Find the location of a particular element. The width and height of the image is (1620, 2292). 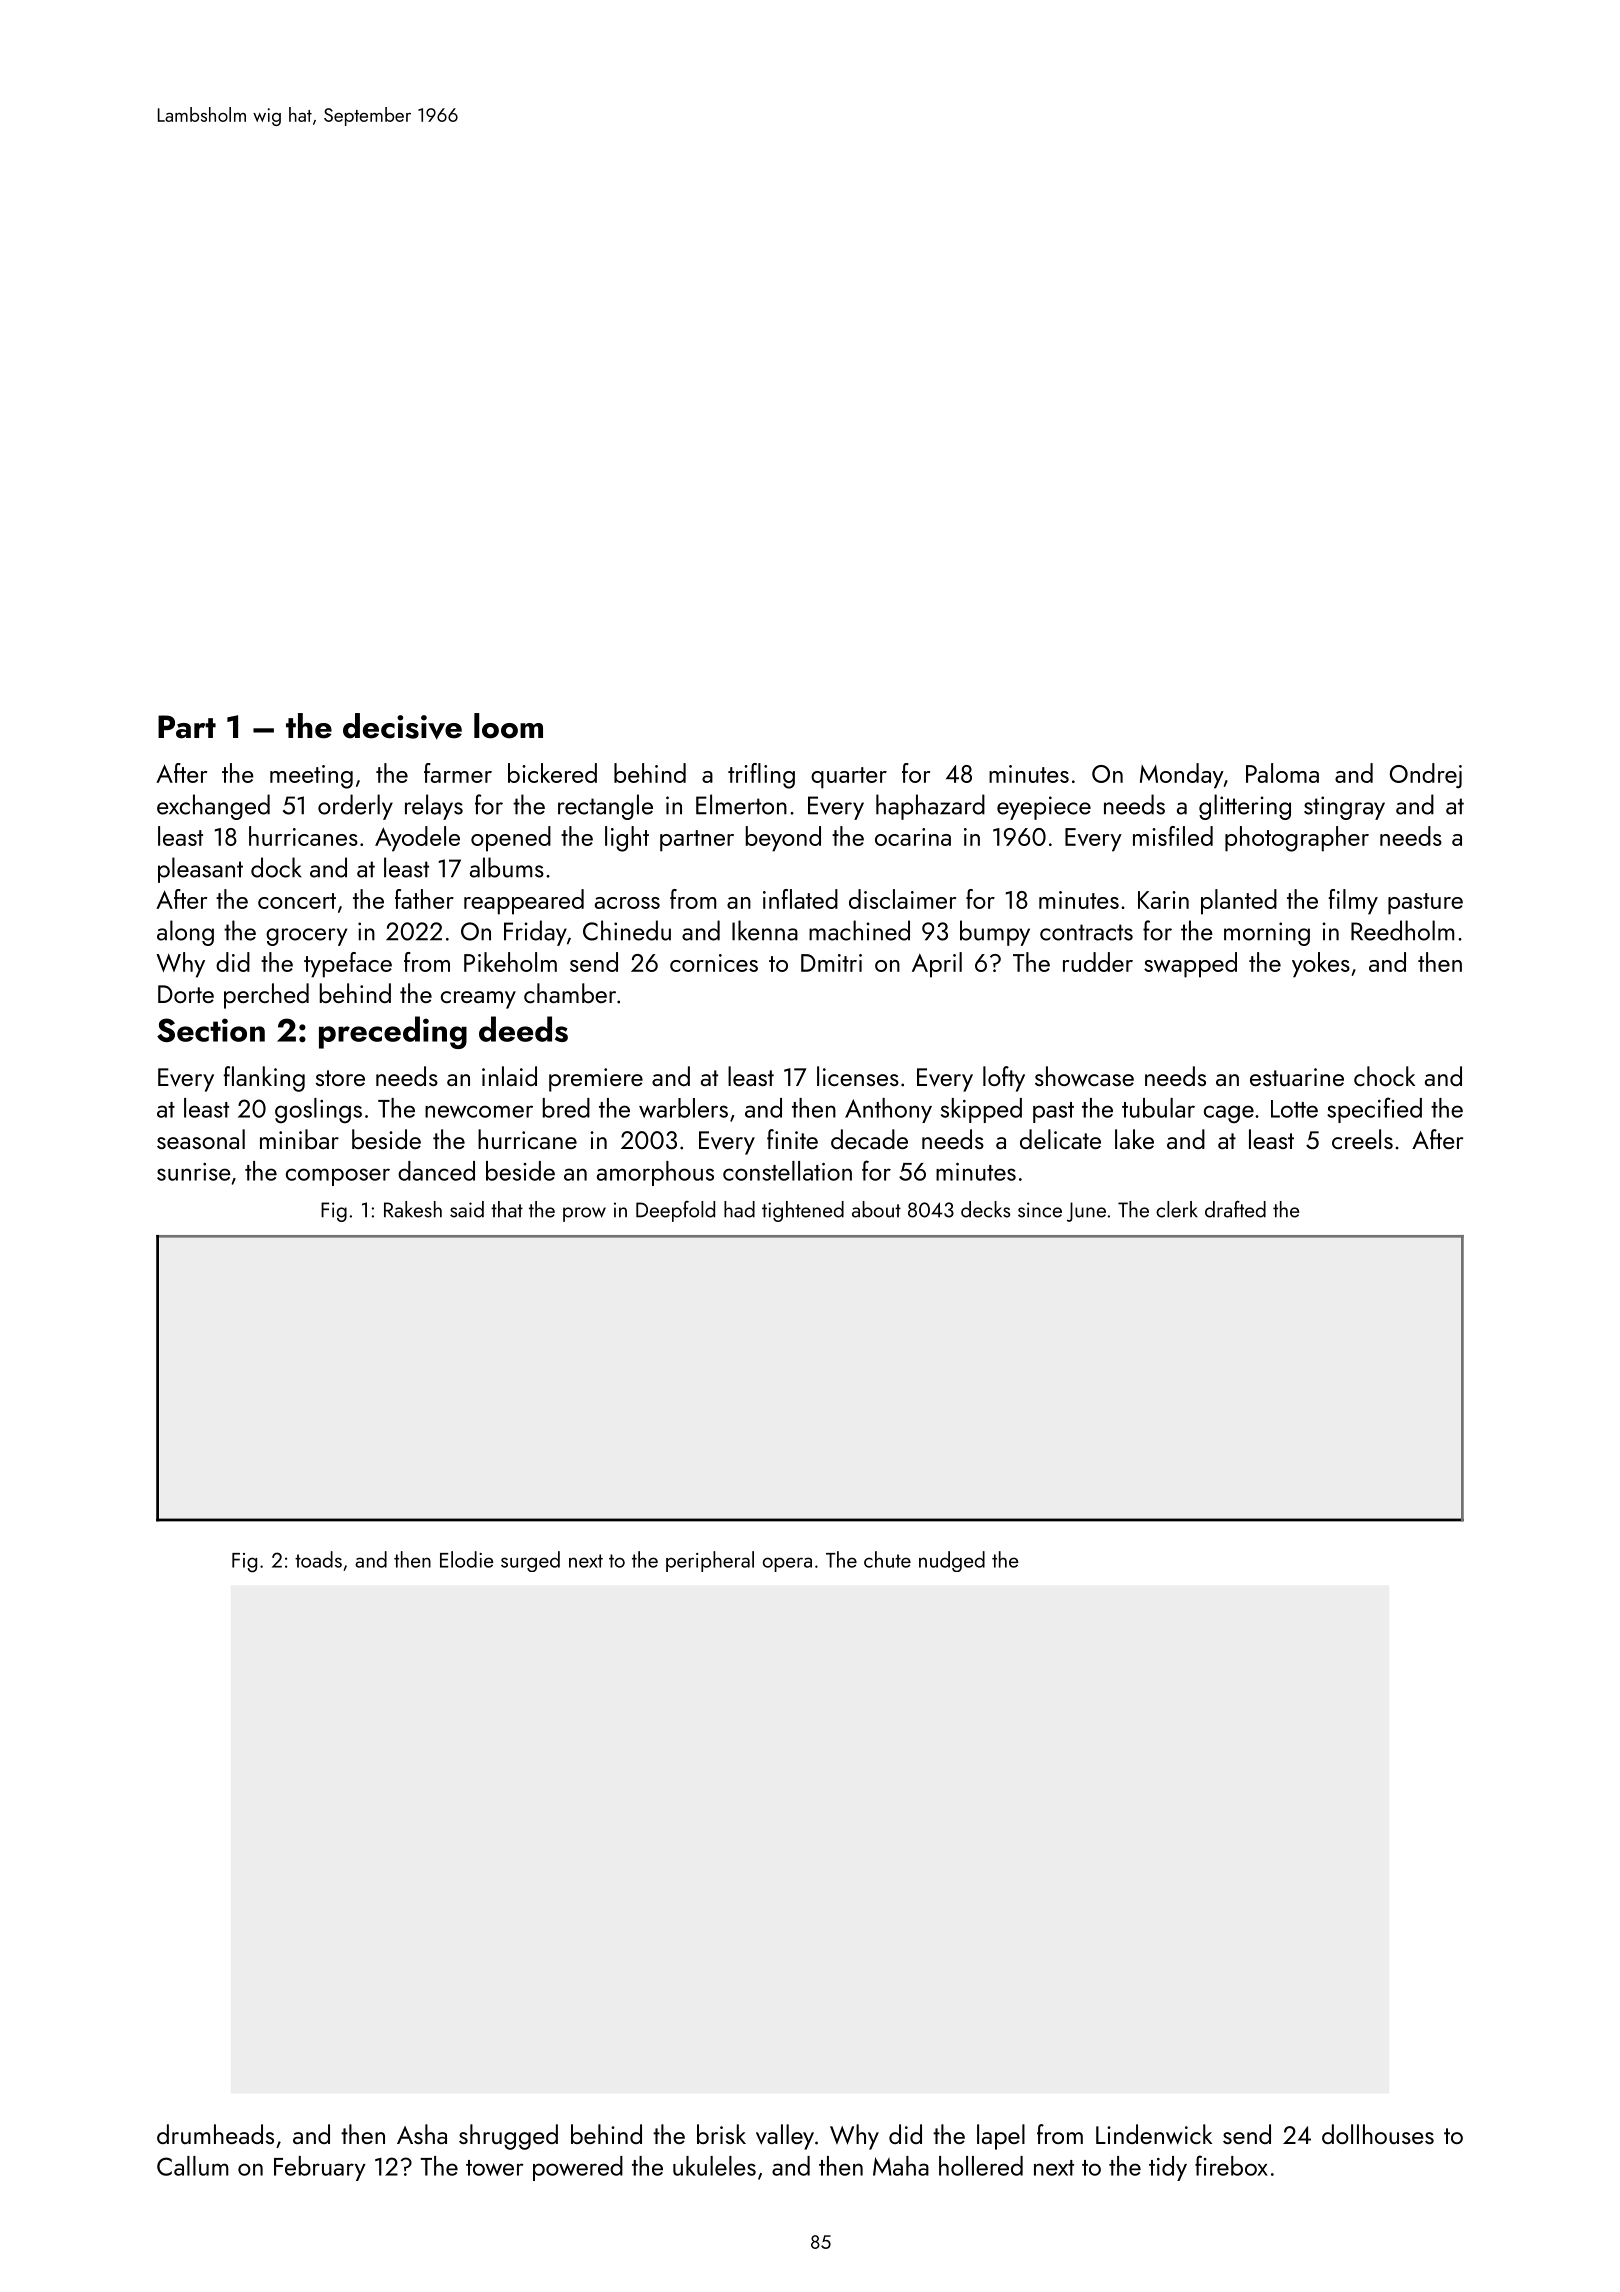

nudged is located at coordinates (952, 1561).
